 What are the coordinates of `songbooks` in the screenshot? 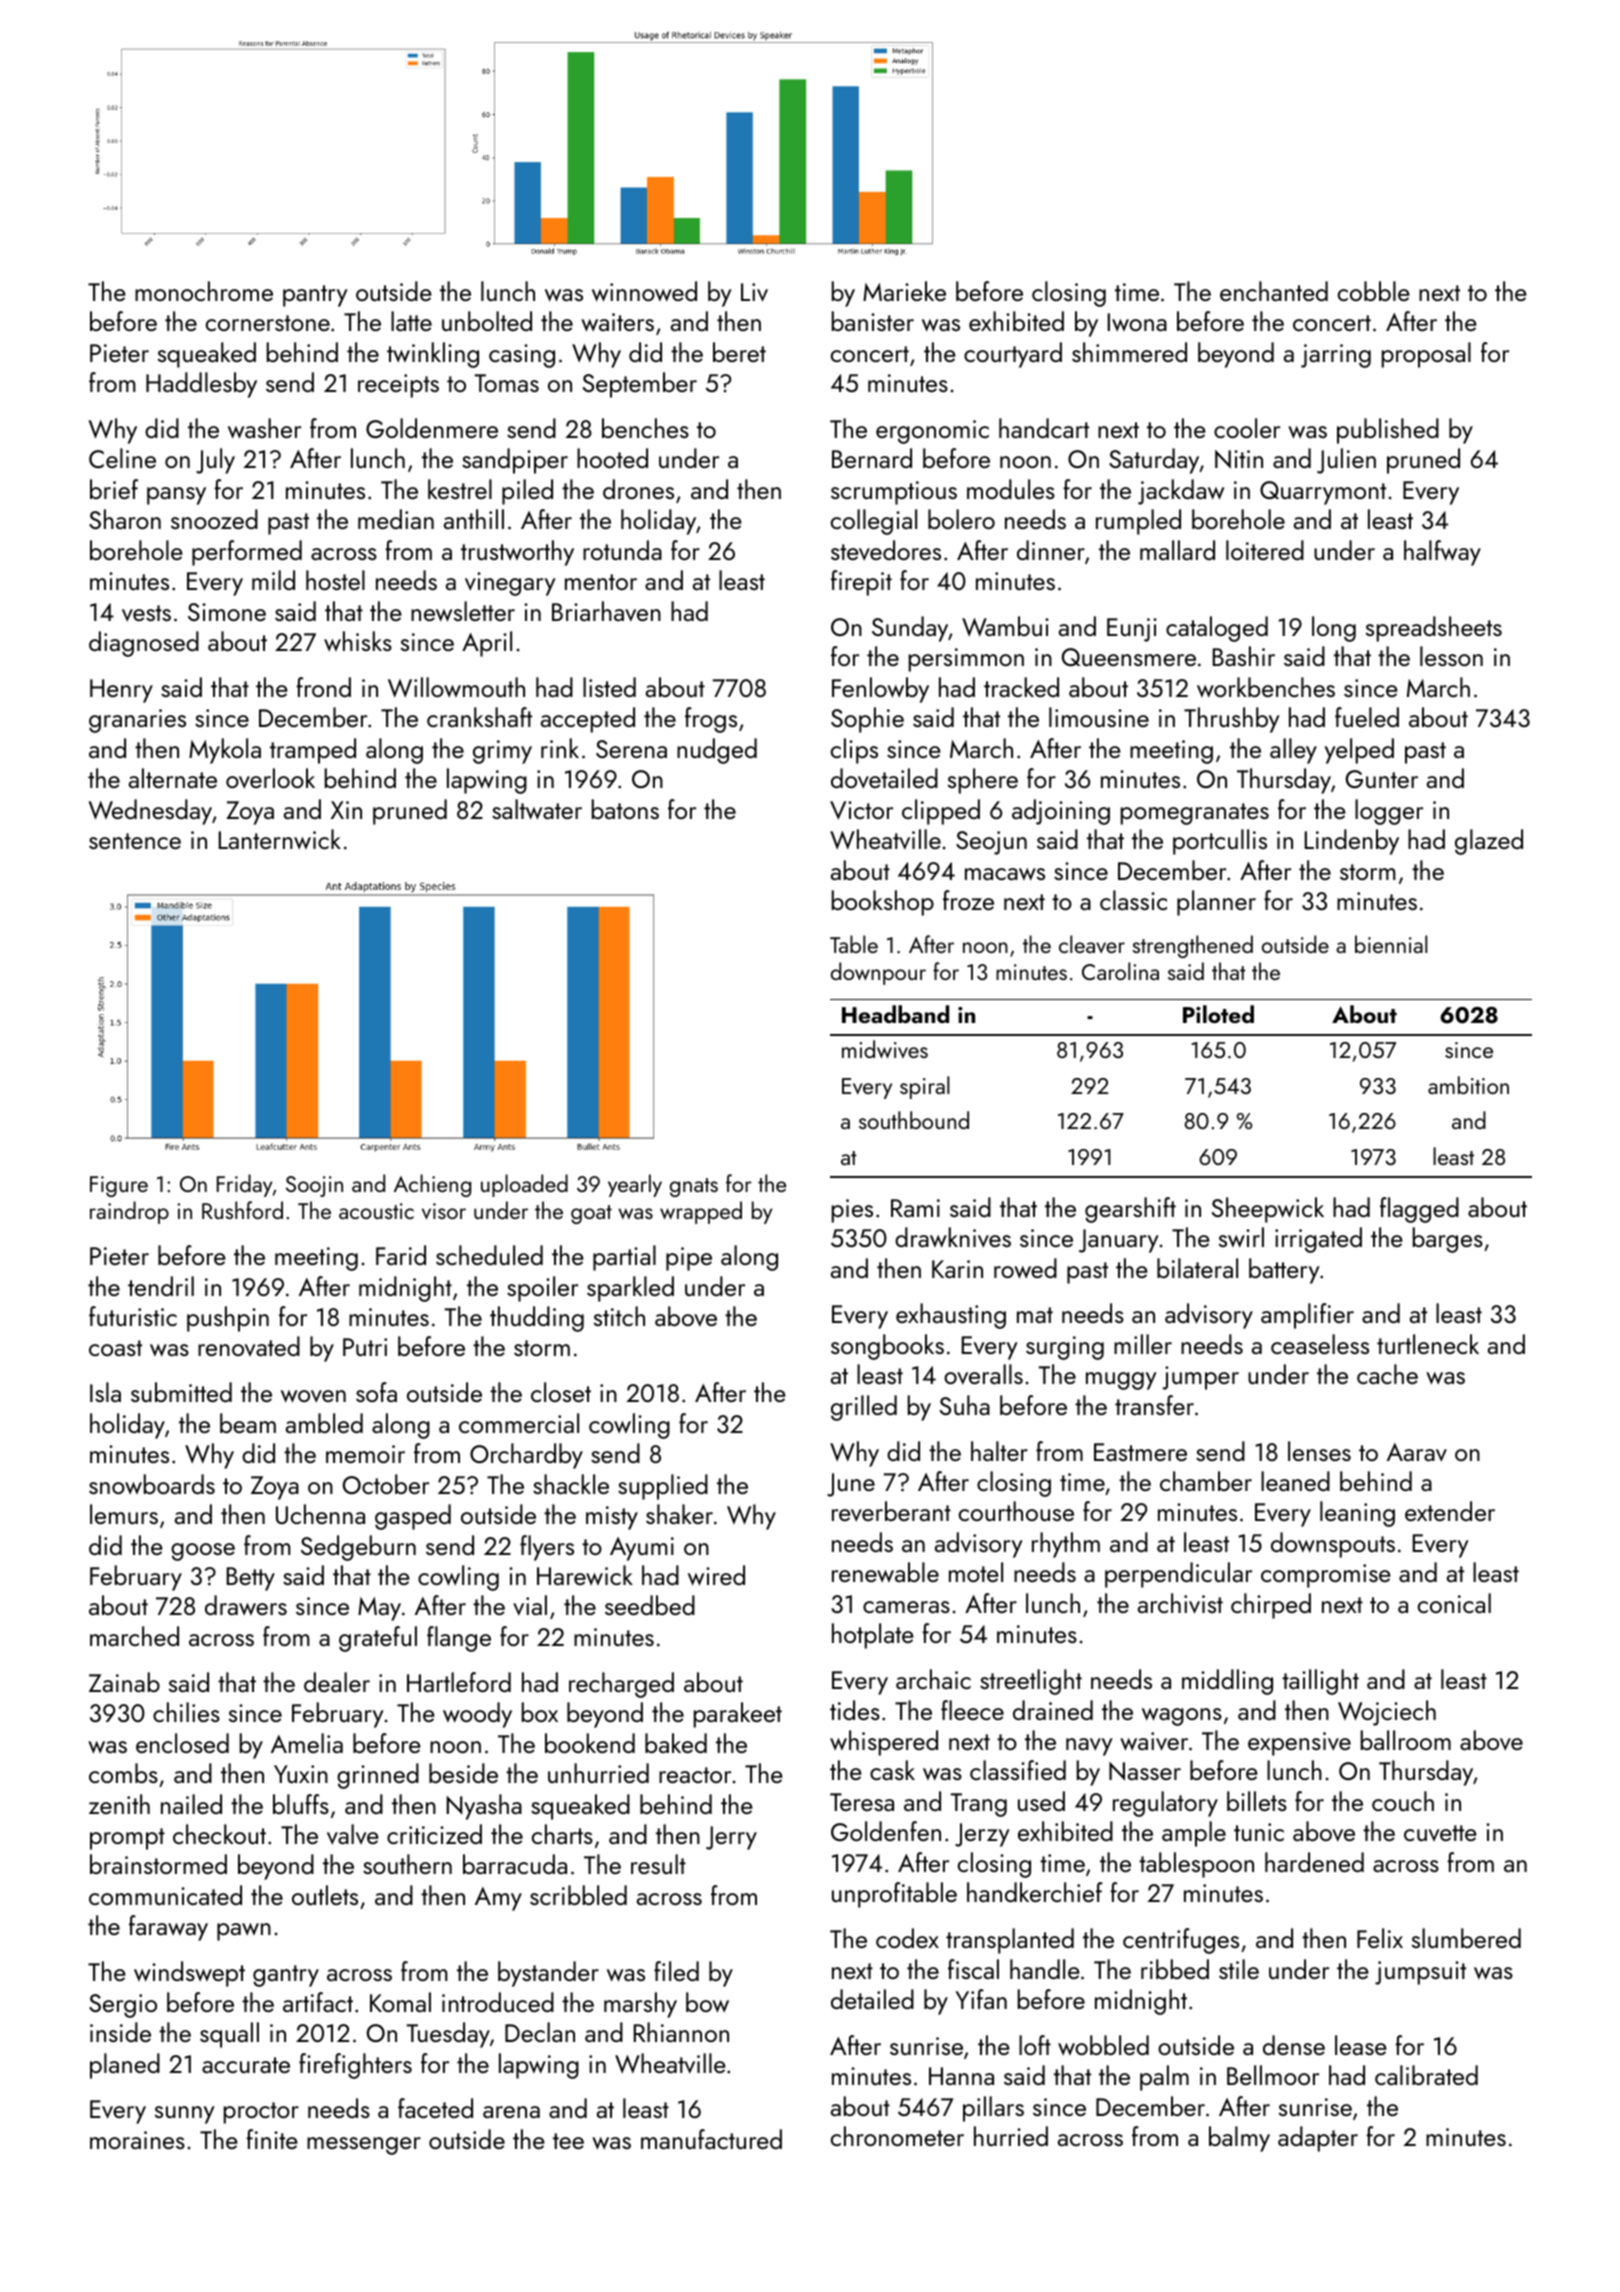 It's located at (887, 1347).
